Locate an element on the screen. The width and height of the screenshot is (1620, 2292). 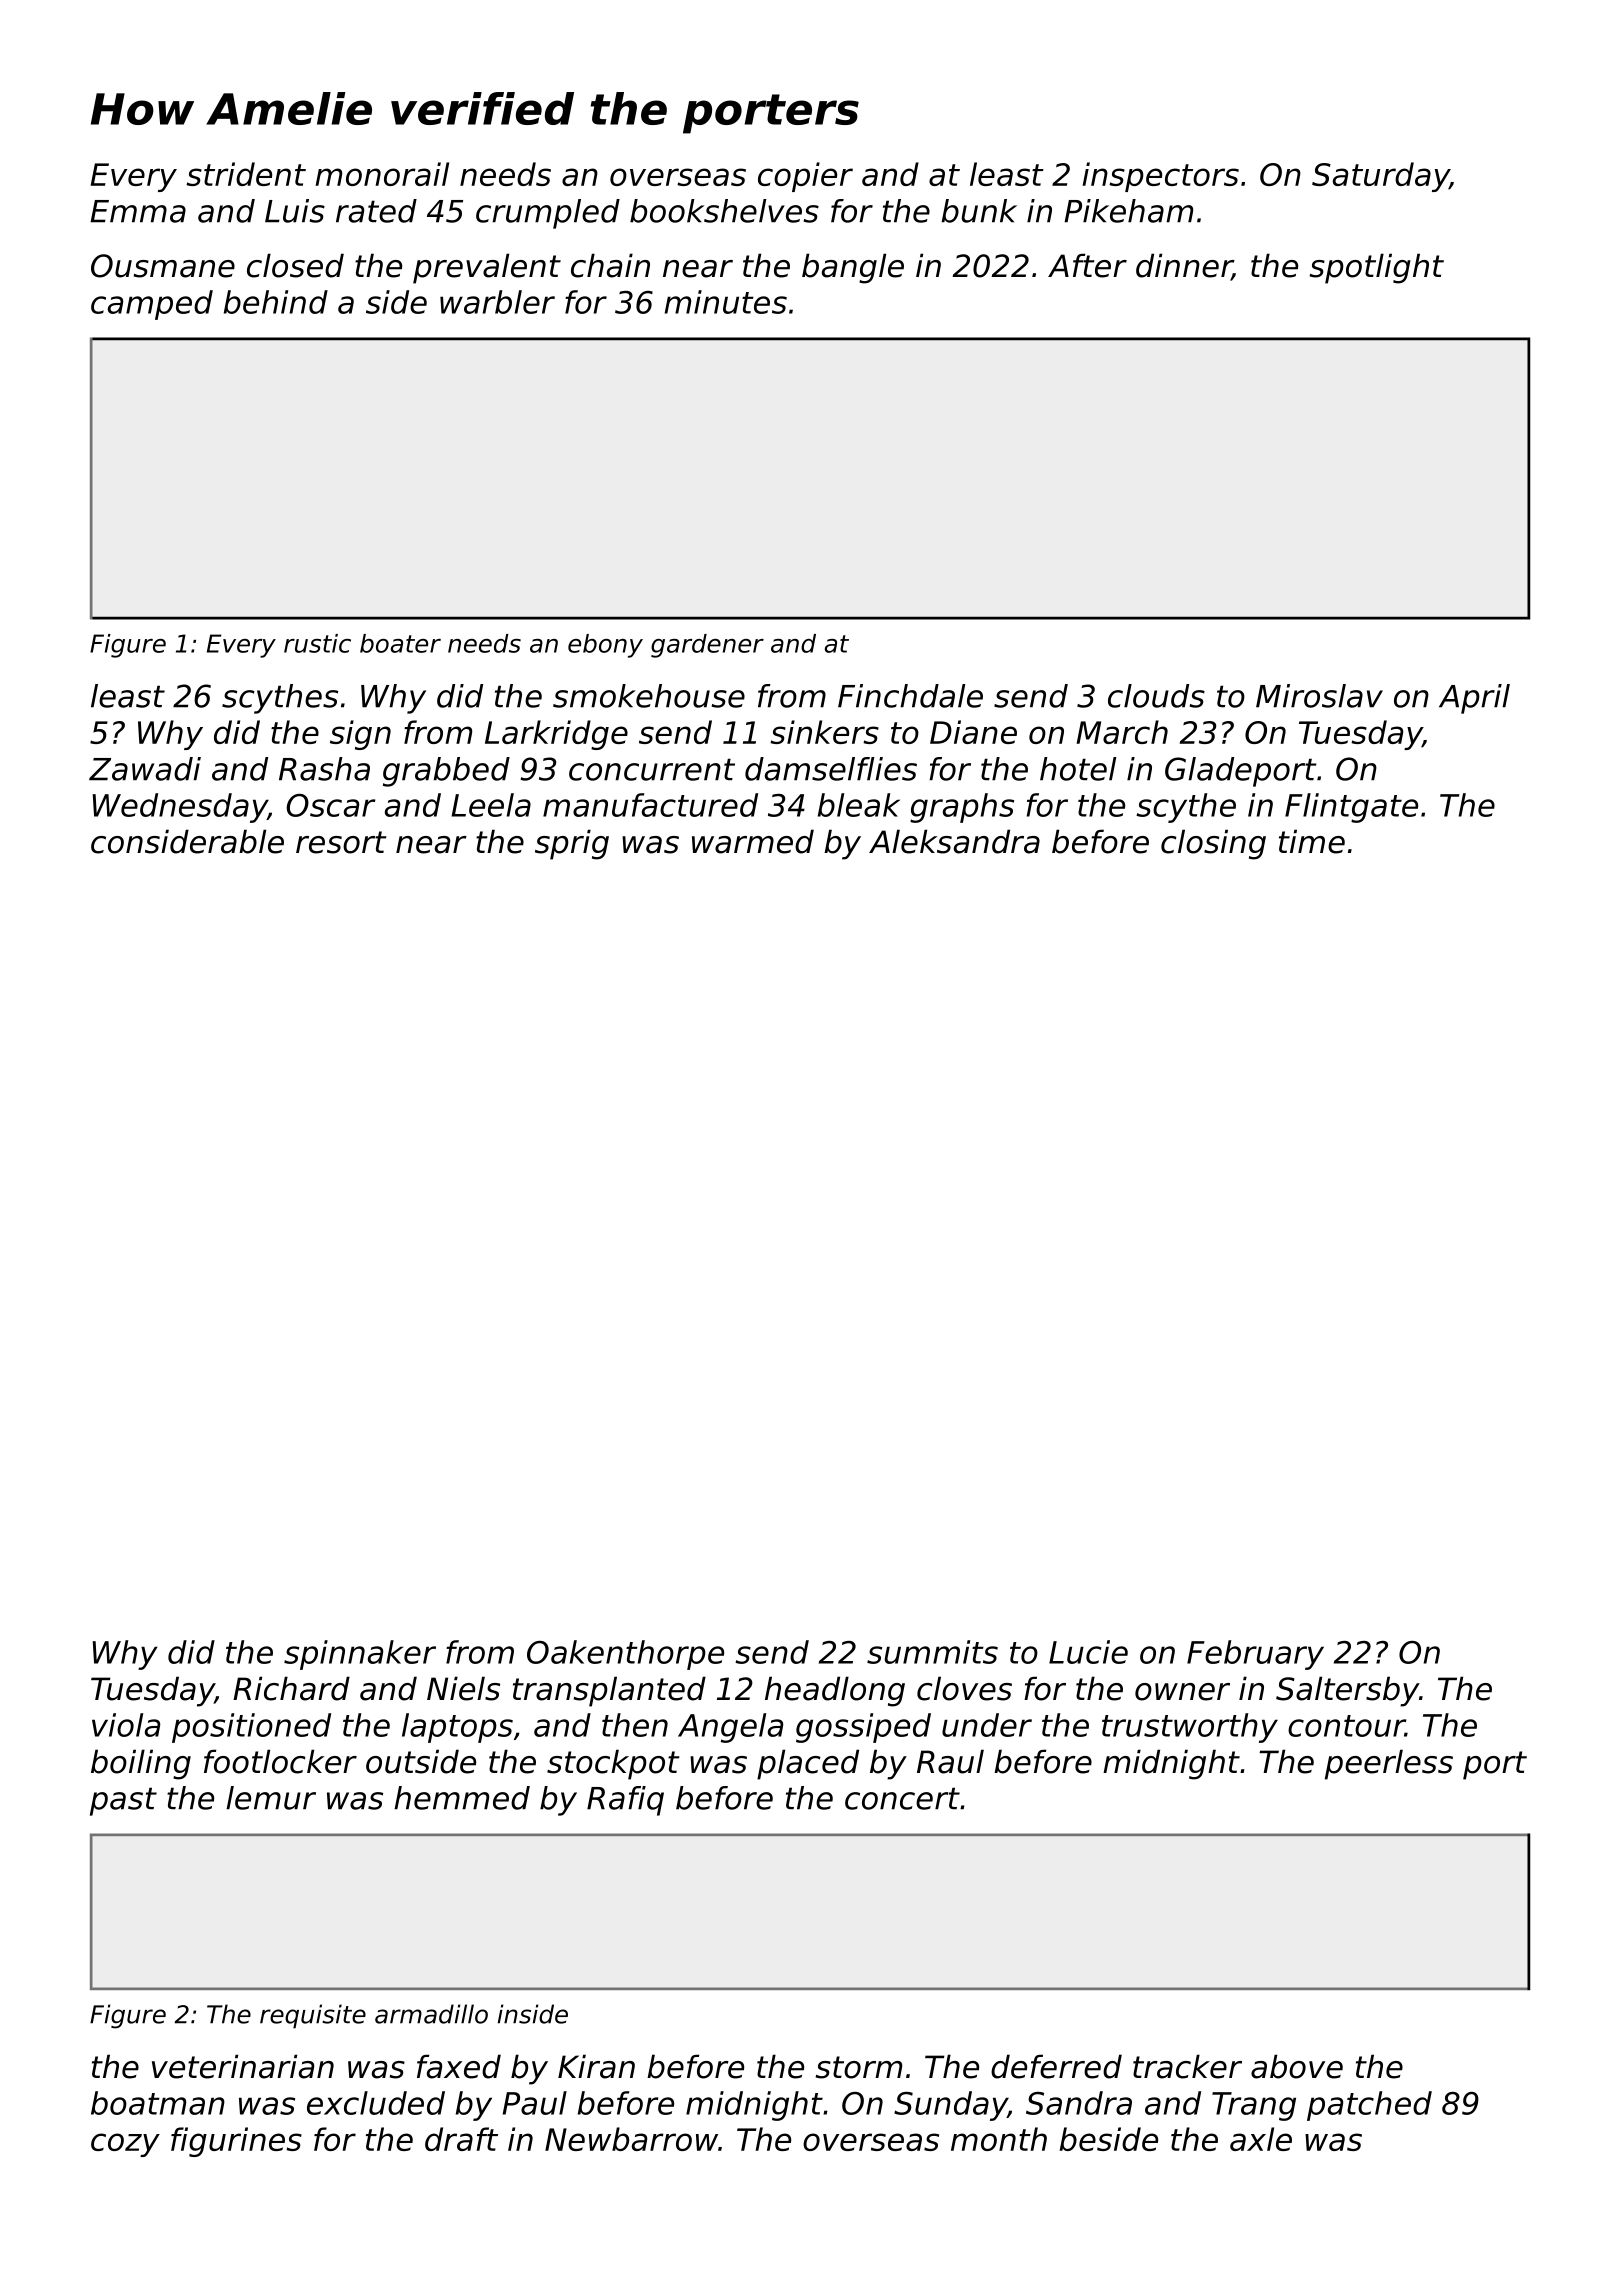
Emma is located at coordinates (138, 211).
